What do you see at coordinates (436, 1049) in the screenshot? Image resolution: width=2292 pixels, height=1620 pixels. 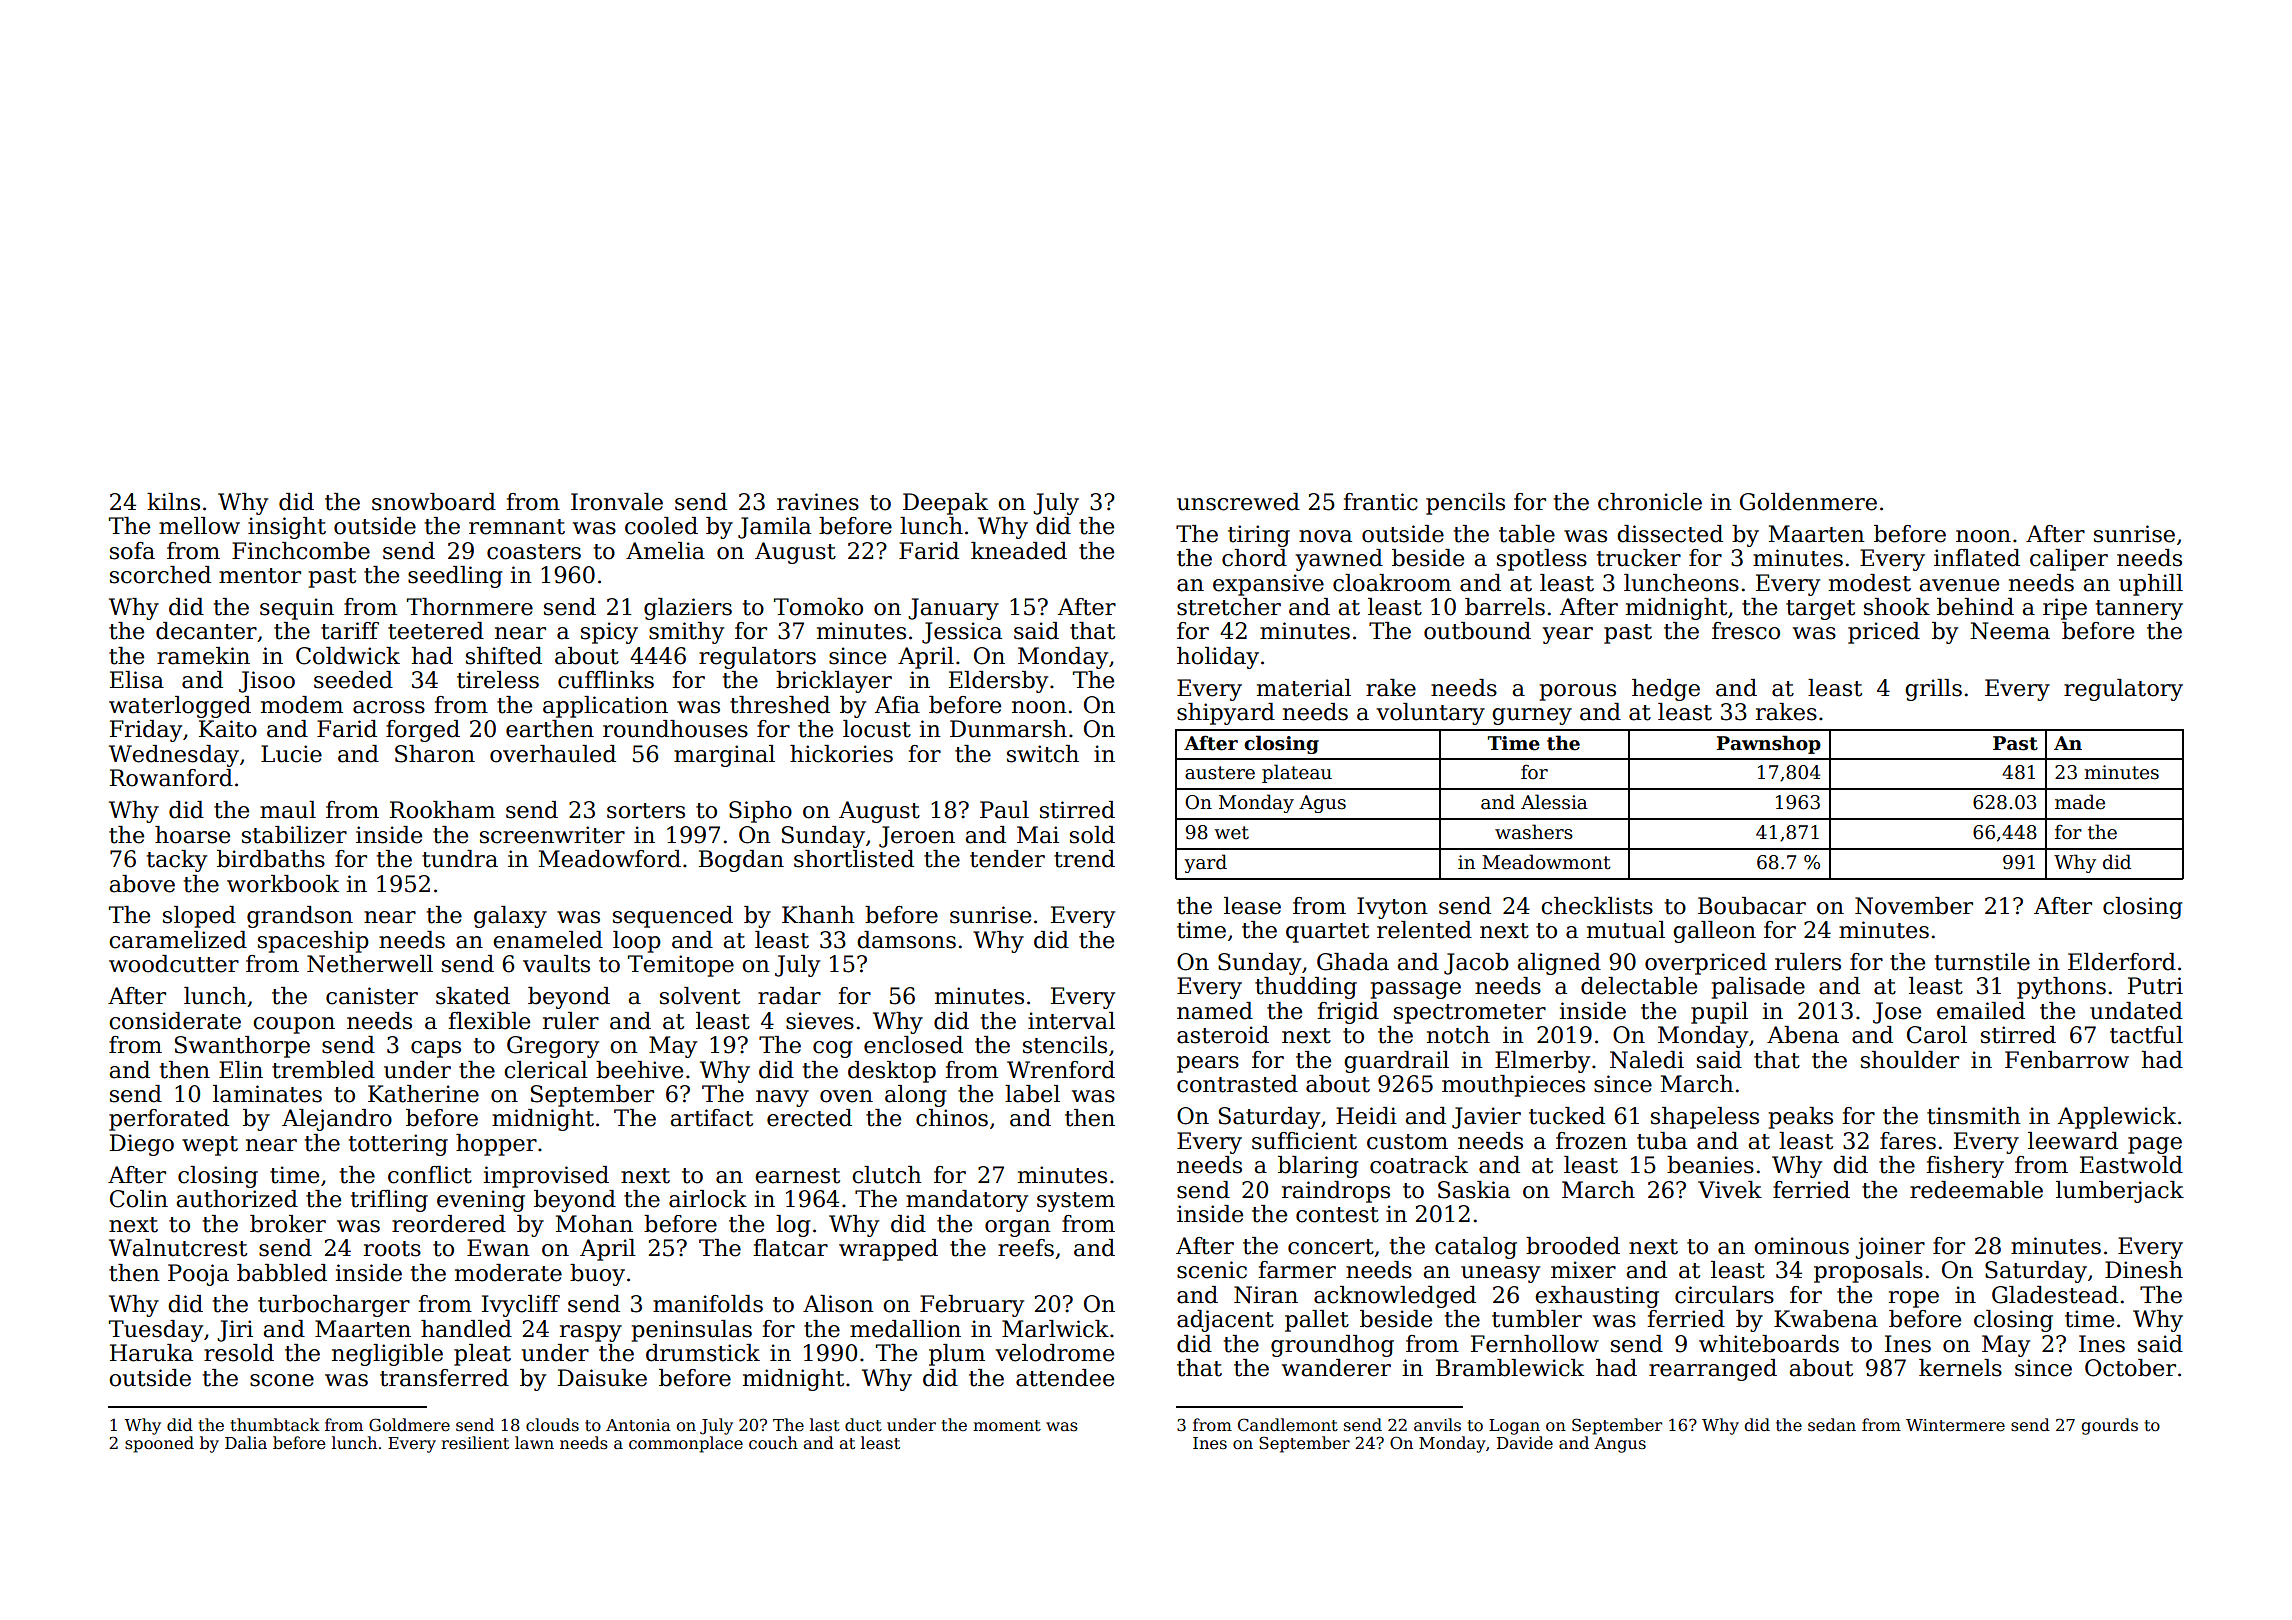 I see `caps` at bounding box center [436, 1049].
